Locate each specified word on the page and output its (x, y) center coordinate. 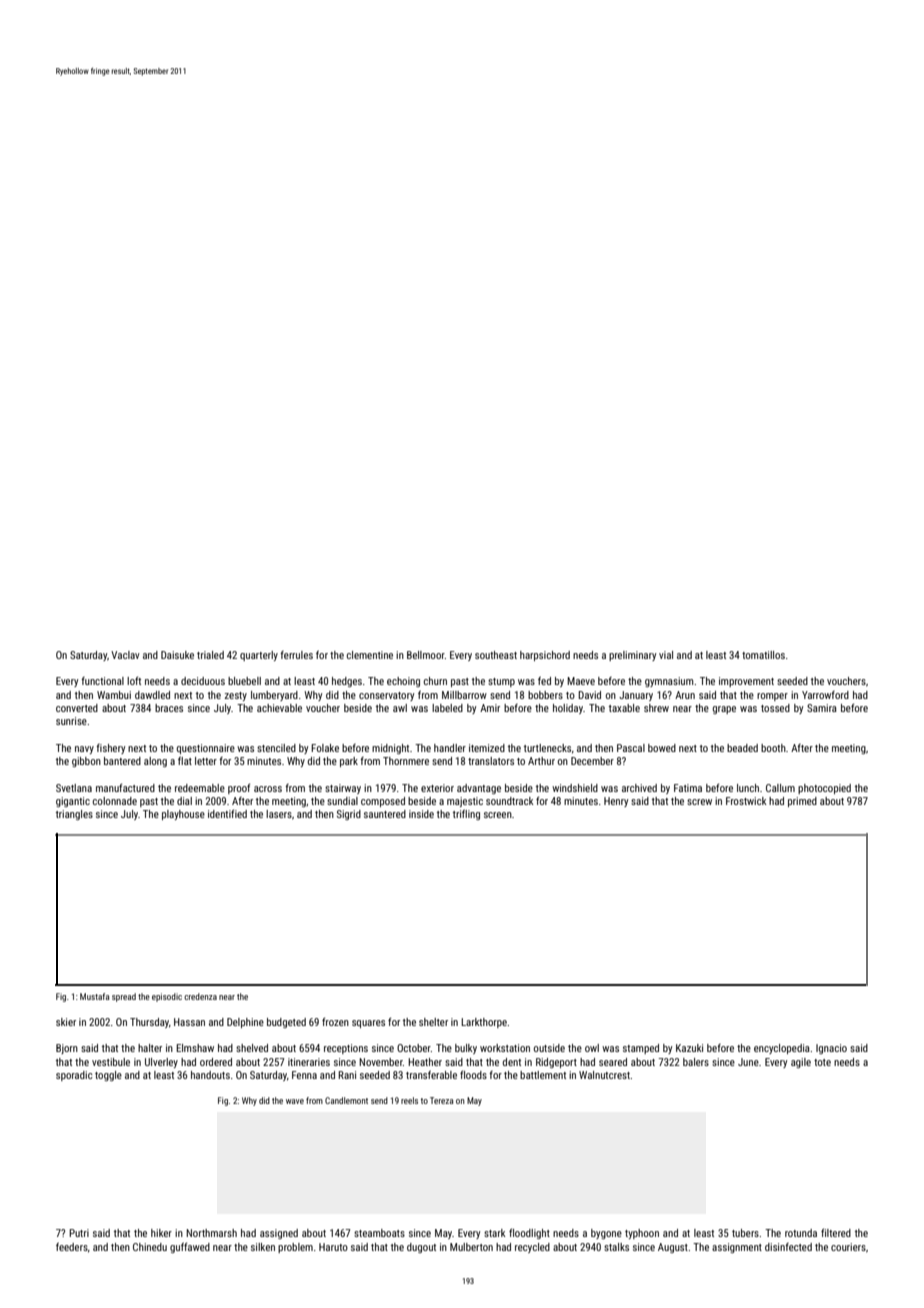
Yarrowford (825, 695)
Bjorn (67, 1049)
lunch (748, 788)
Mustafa (94, 996)
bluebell (244, 681)
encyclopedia (782, 1049)
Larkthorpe (484, 1023)
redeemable (200, 788)
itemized (487, 748)
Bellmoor (426, 655)
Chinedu (150, 1247)
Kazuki (689, 1048)
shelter (433, 1022)
